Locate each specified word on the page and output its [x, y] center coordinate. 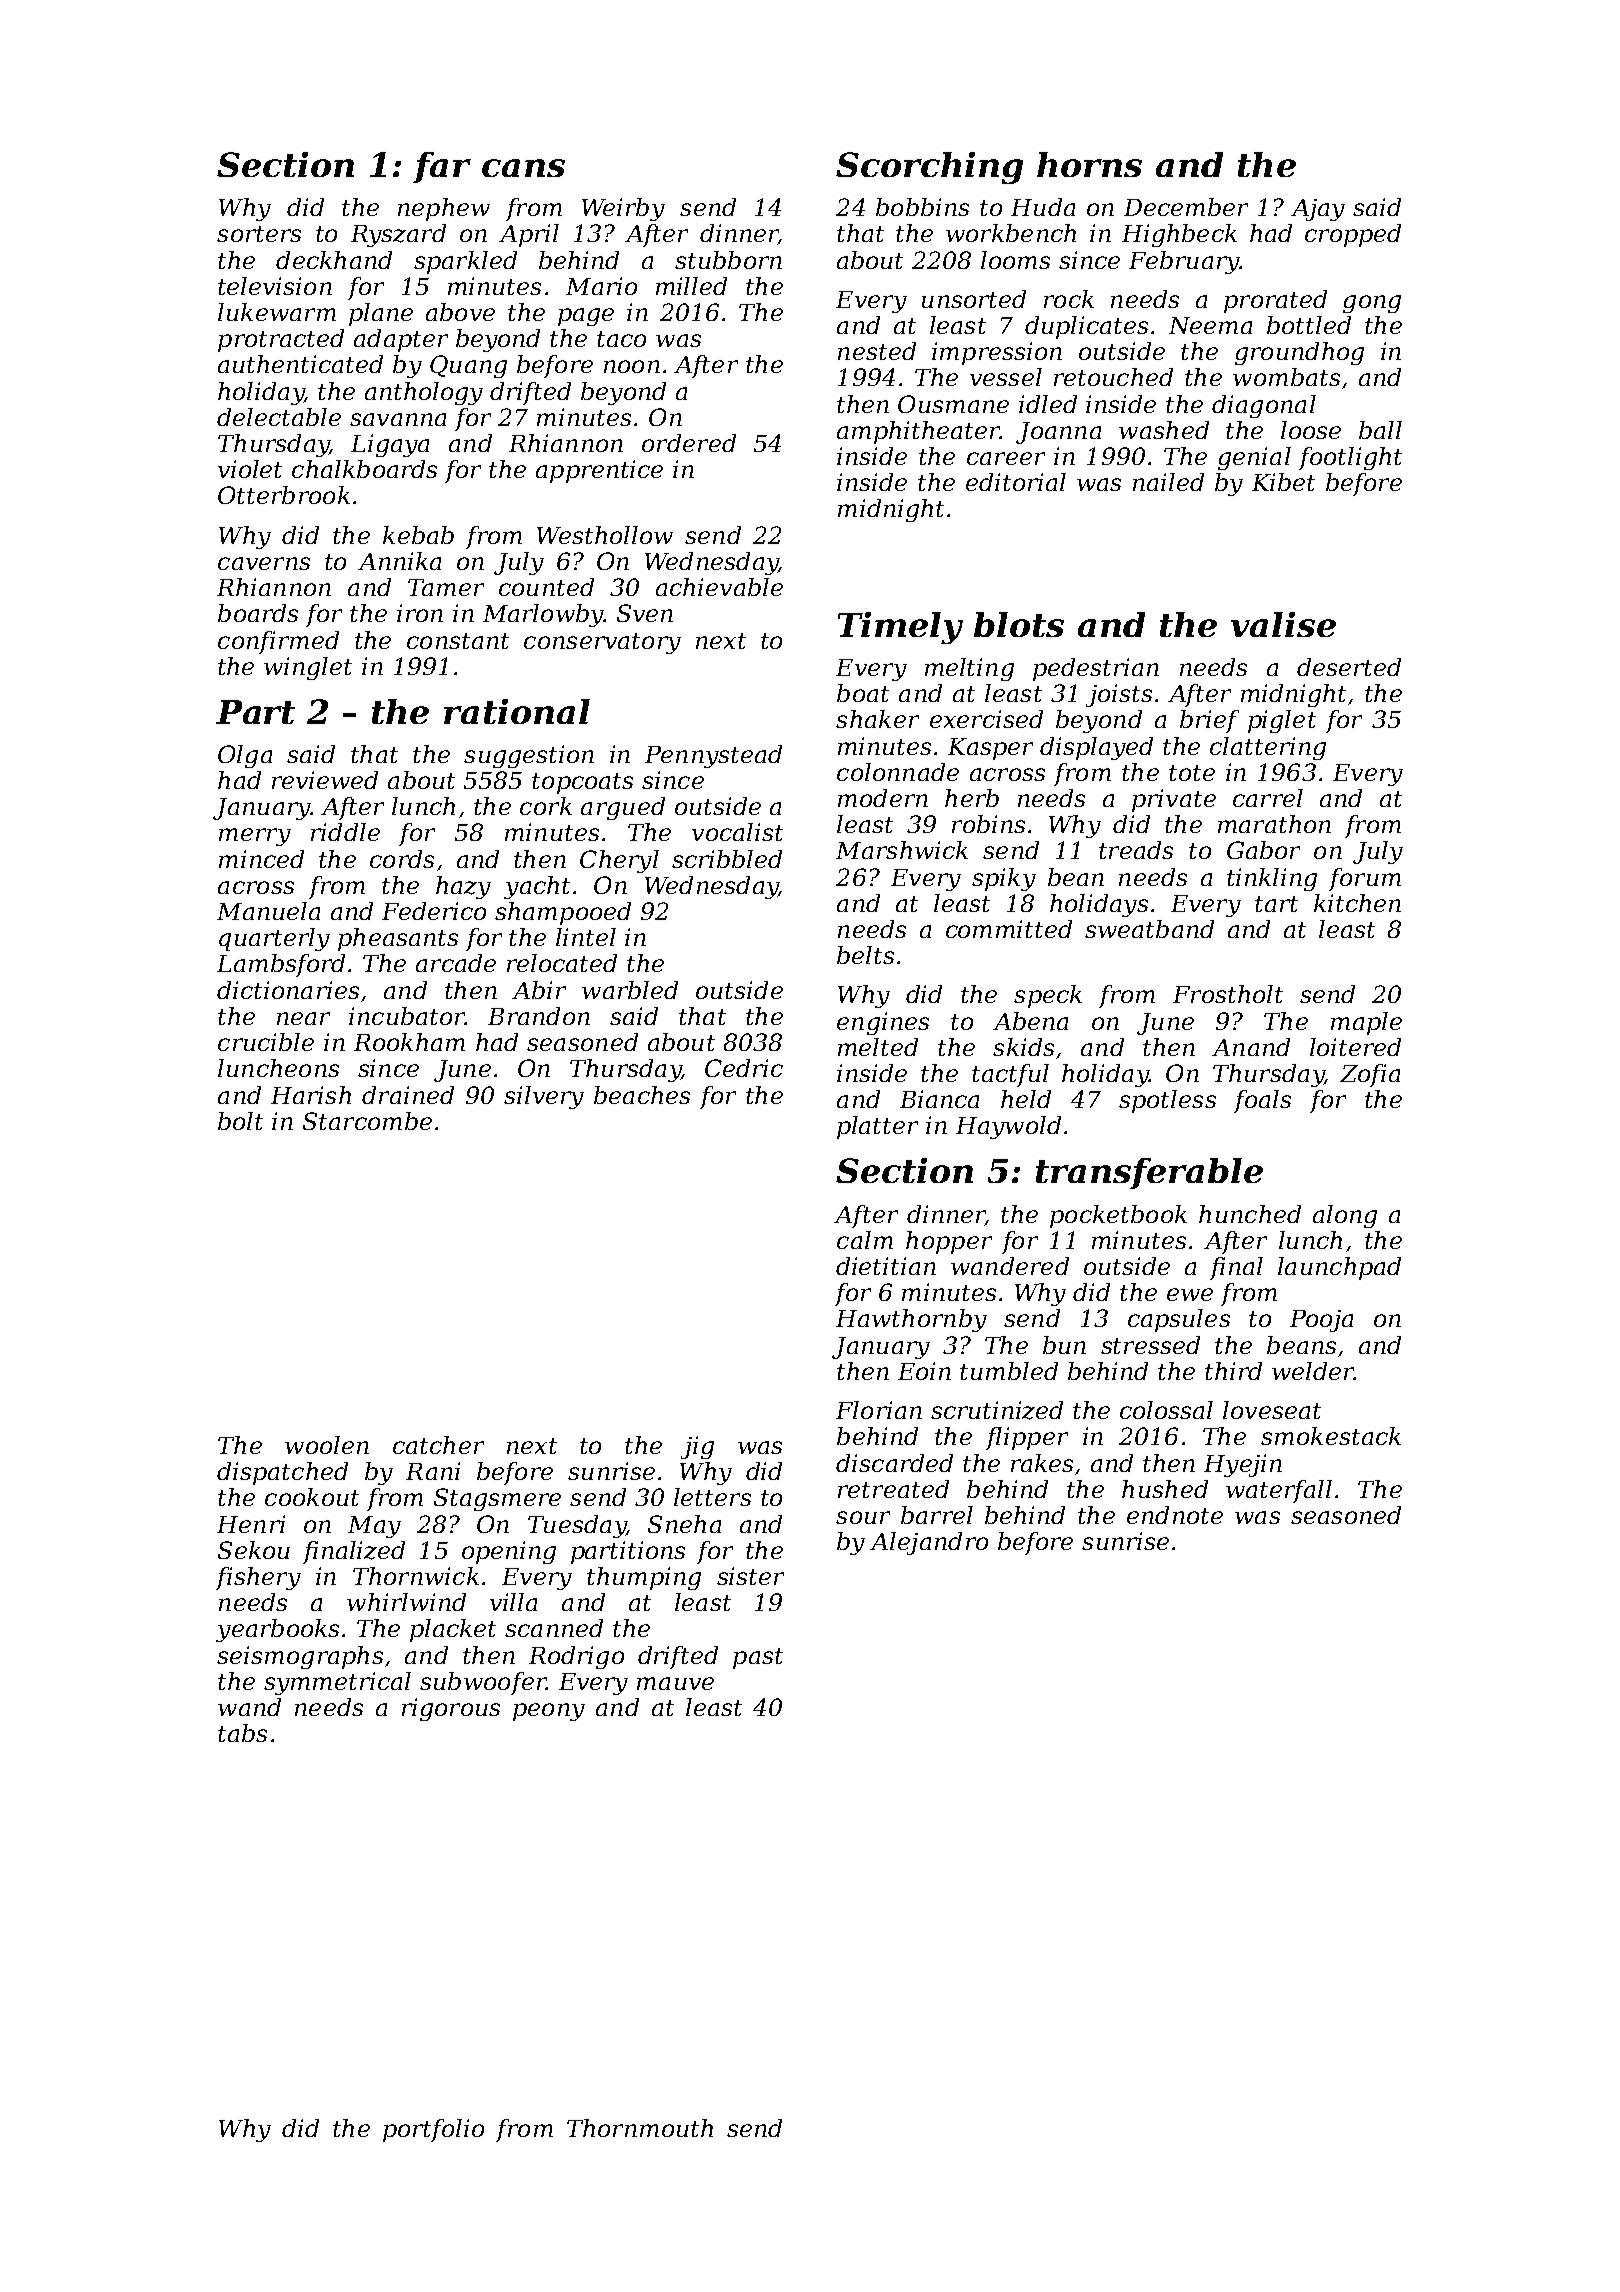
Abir [539, 990]
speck [1048, 996]
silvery [544, 1097]
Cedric [744, 1068]
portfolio [433, 2130]
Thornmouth [640, 2128]
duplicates [1086, 327]
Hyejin [1243, 1465]
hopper [949, 1242]
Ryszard [398, 235]
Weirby [623, 209]
